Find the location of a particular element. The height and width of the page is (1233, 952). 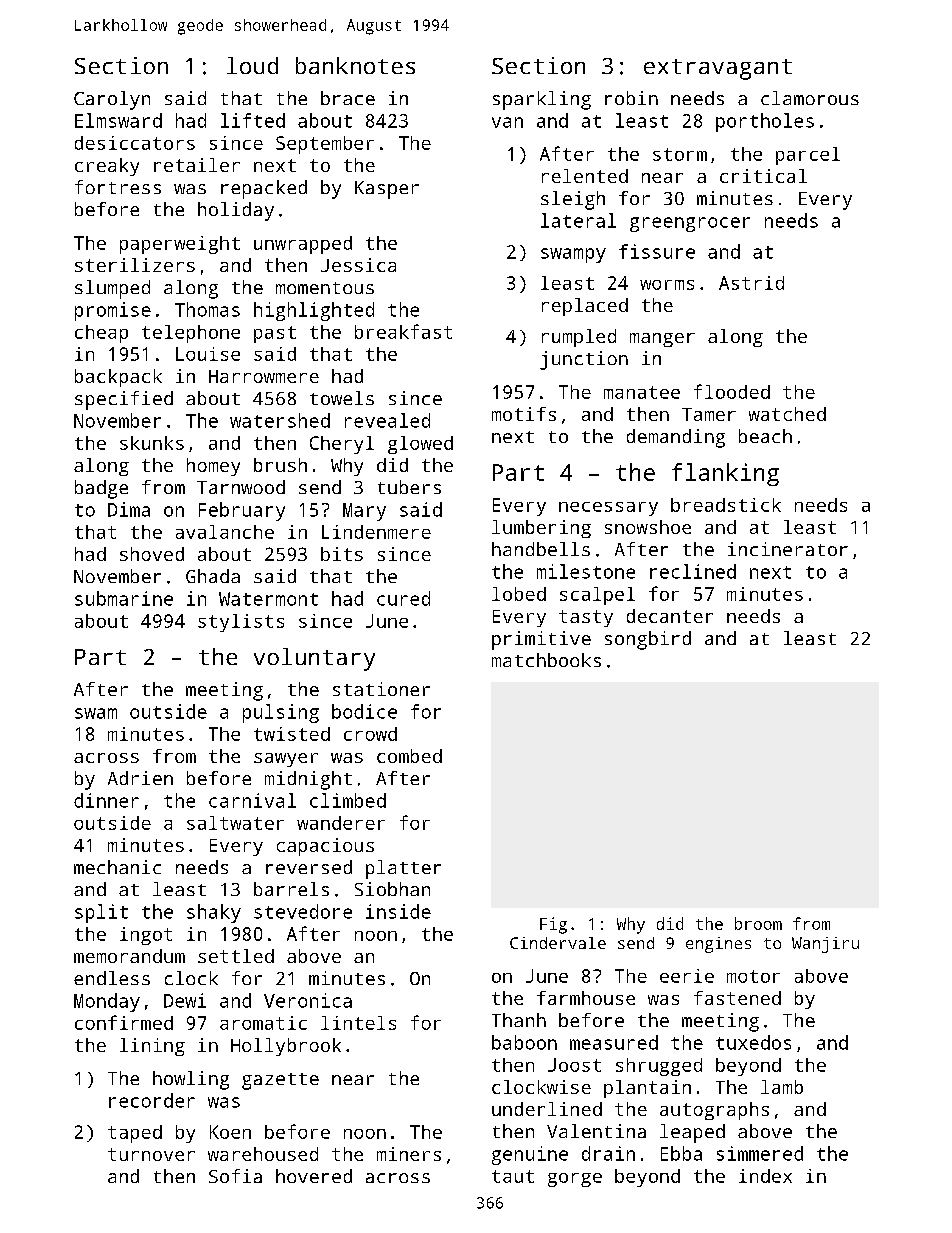

skunks is located at coordinates (152, 443).
